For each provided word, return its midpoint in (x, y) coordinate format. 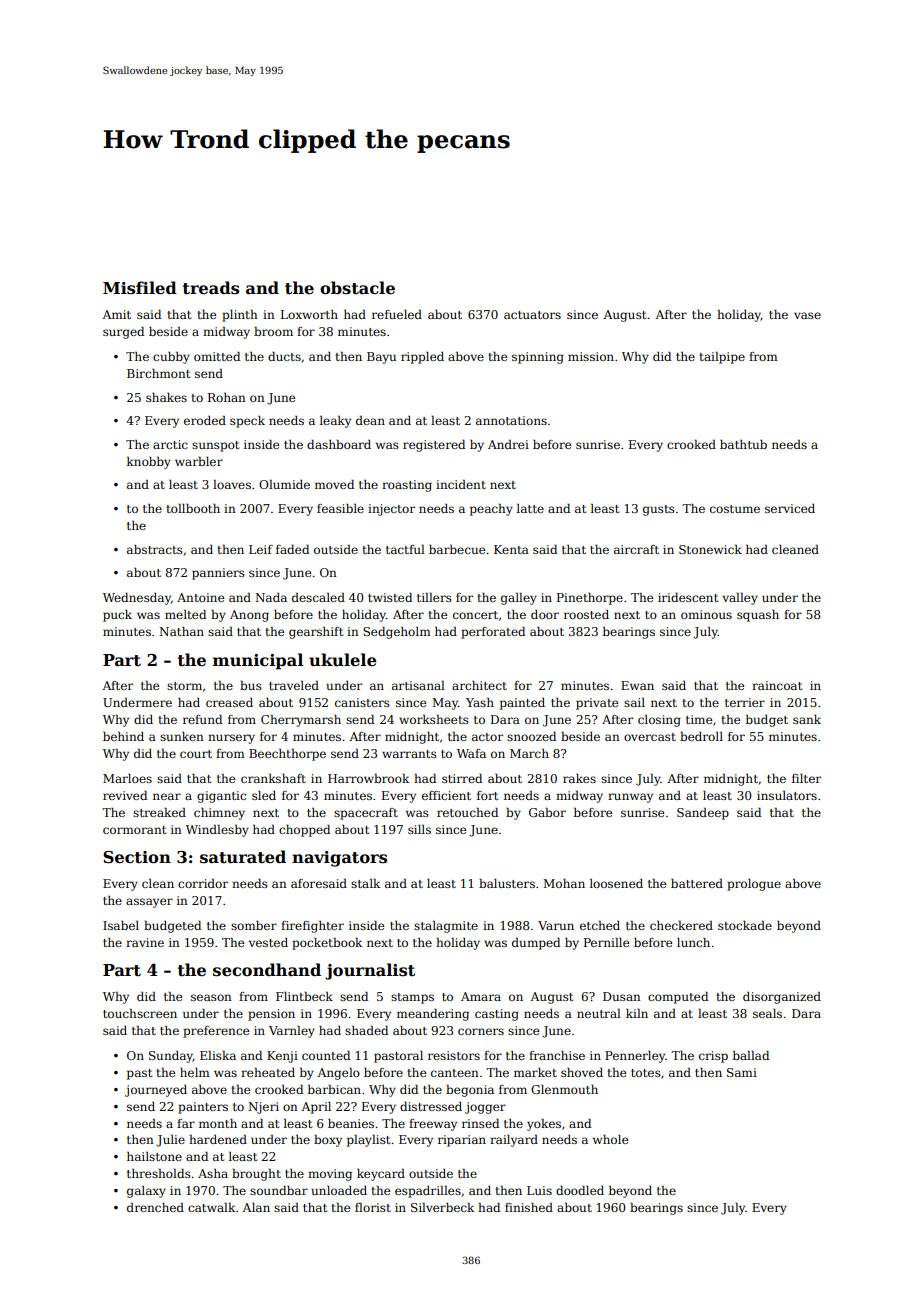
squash (758, 616)
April (316, 1108)
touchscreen (140, 1013)
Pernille (606, 942)
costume (735, 509)
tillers (434, 597)
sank (807, 719)
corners (481, 1031)
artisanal (418, 685)
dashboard (339, 444)
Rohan (227, 397)
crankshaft (273, 778)
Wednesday (137, 599)
